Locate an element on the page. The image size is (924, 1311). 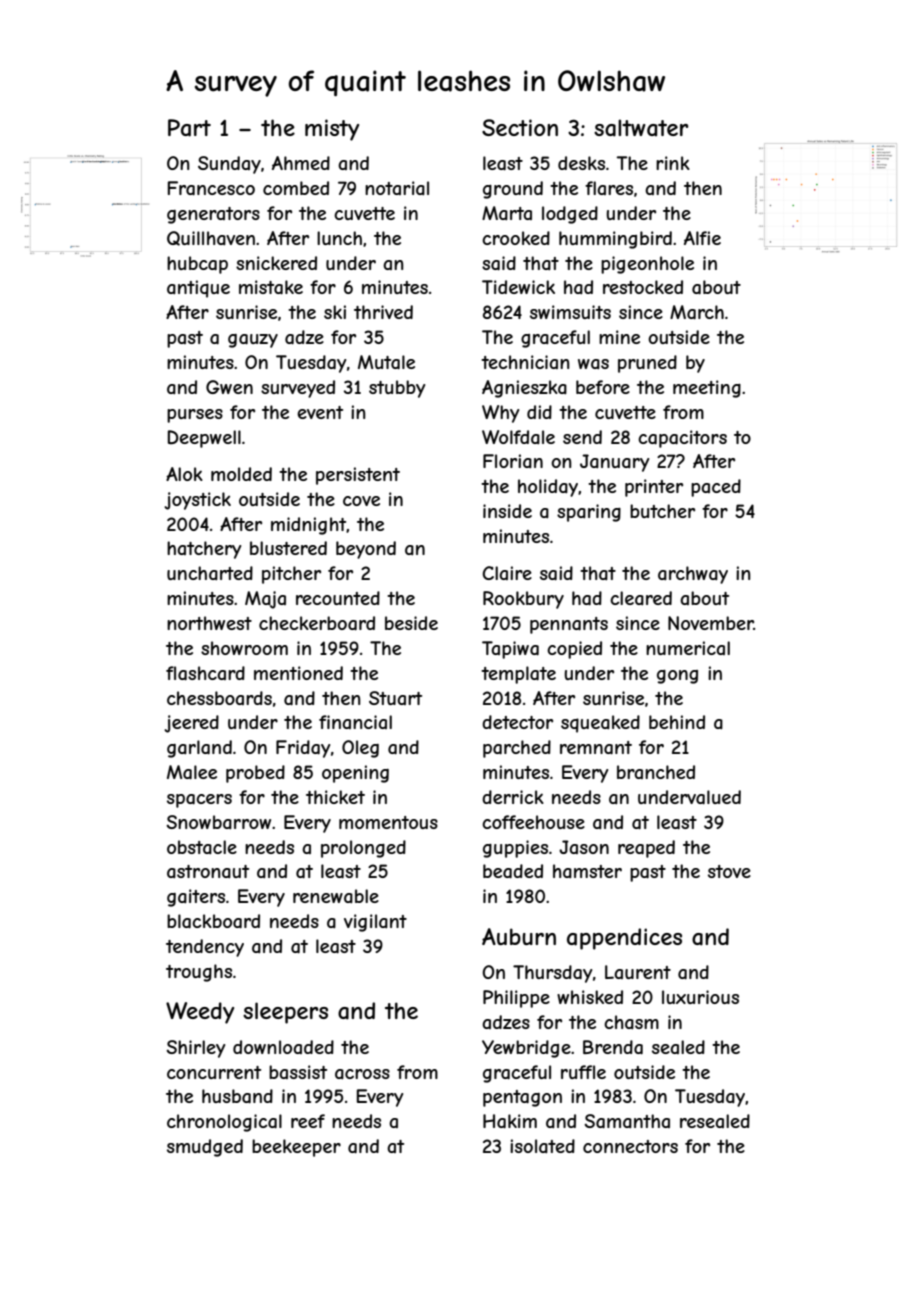
saltwater is located at coordinates (641, 128).
